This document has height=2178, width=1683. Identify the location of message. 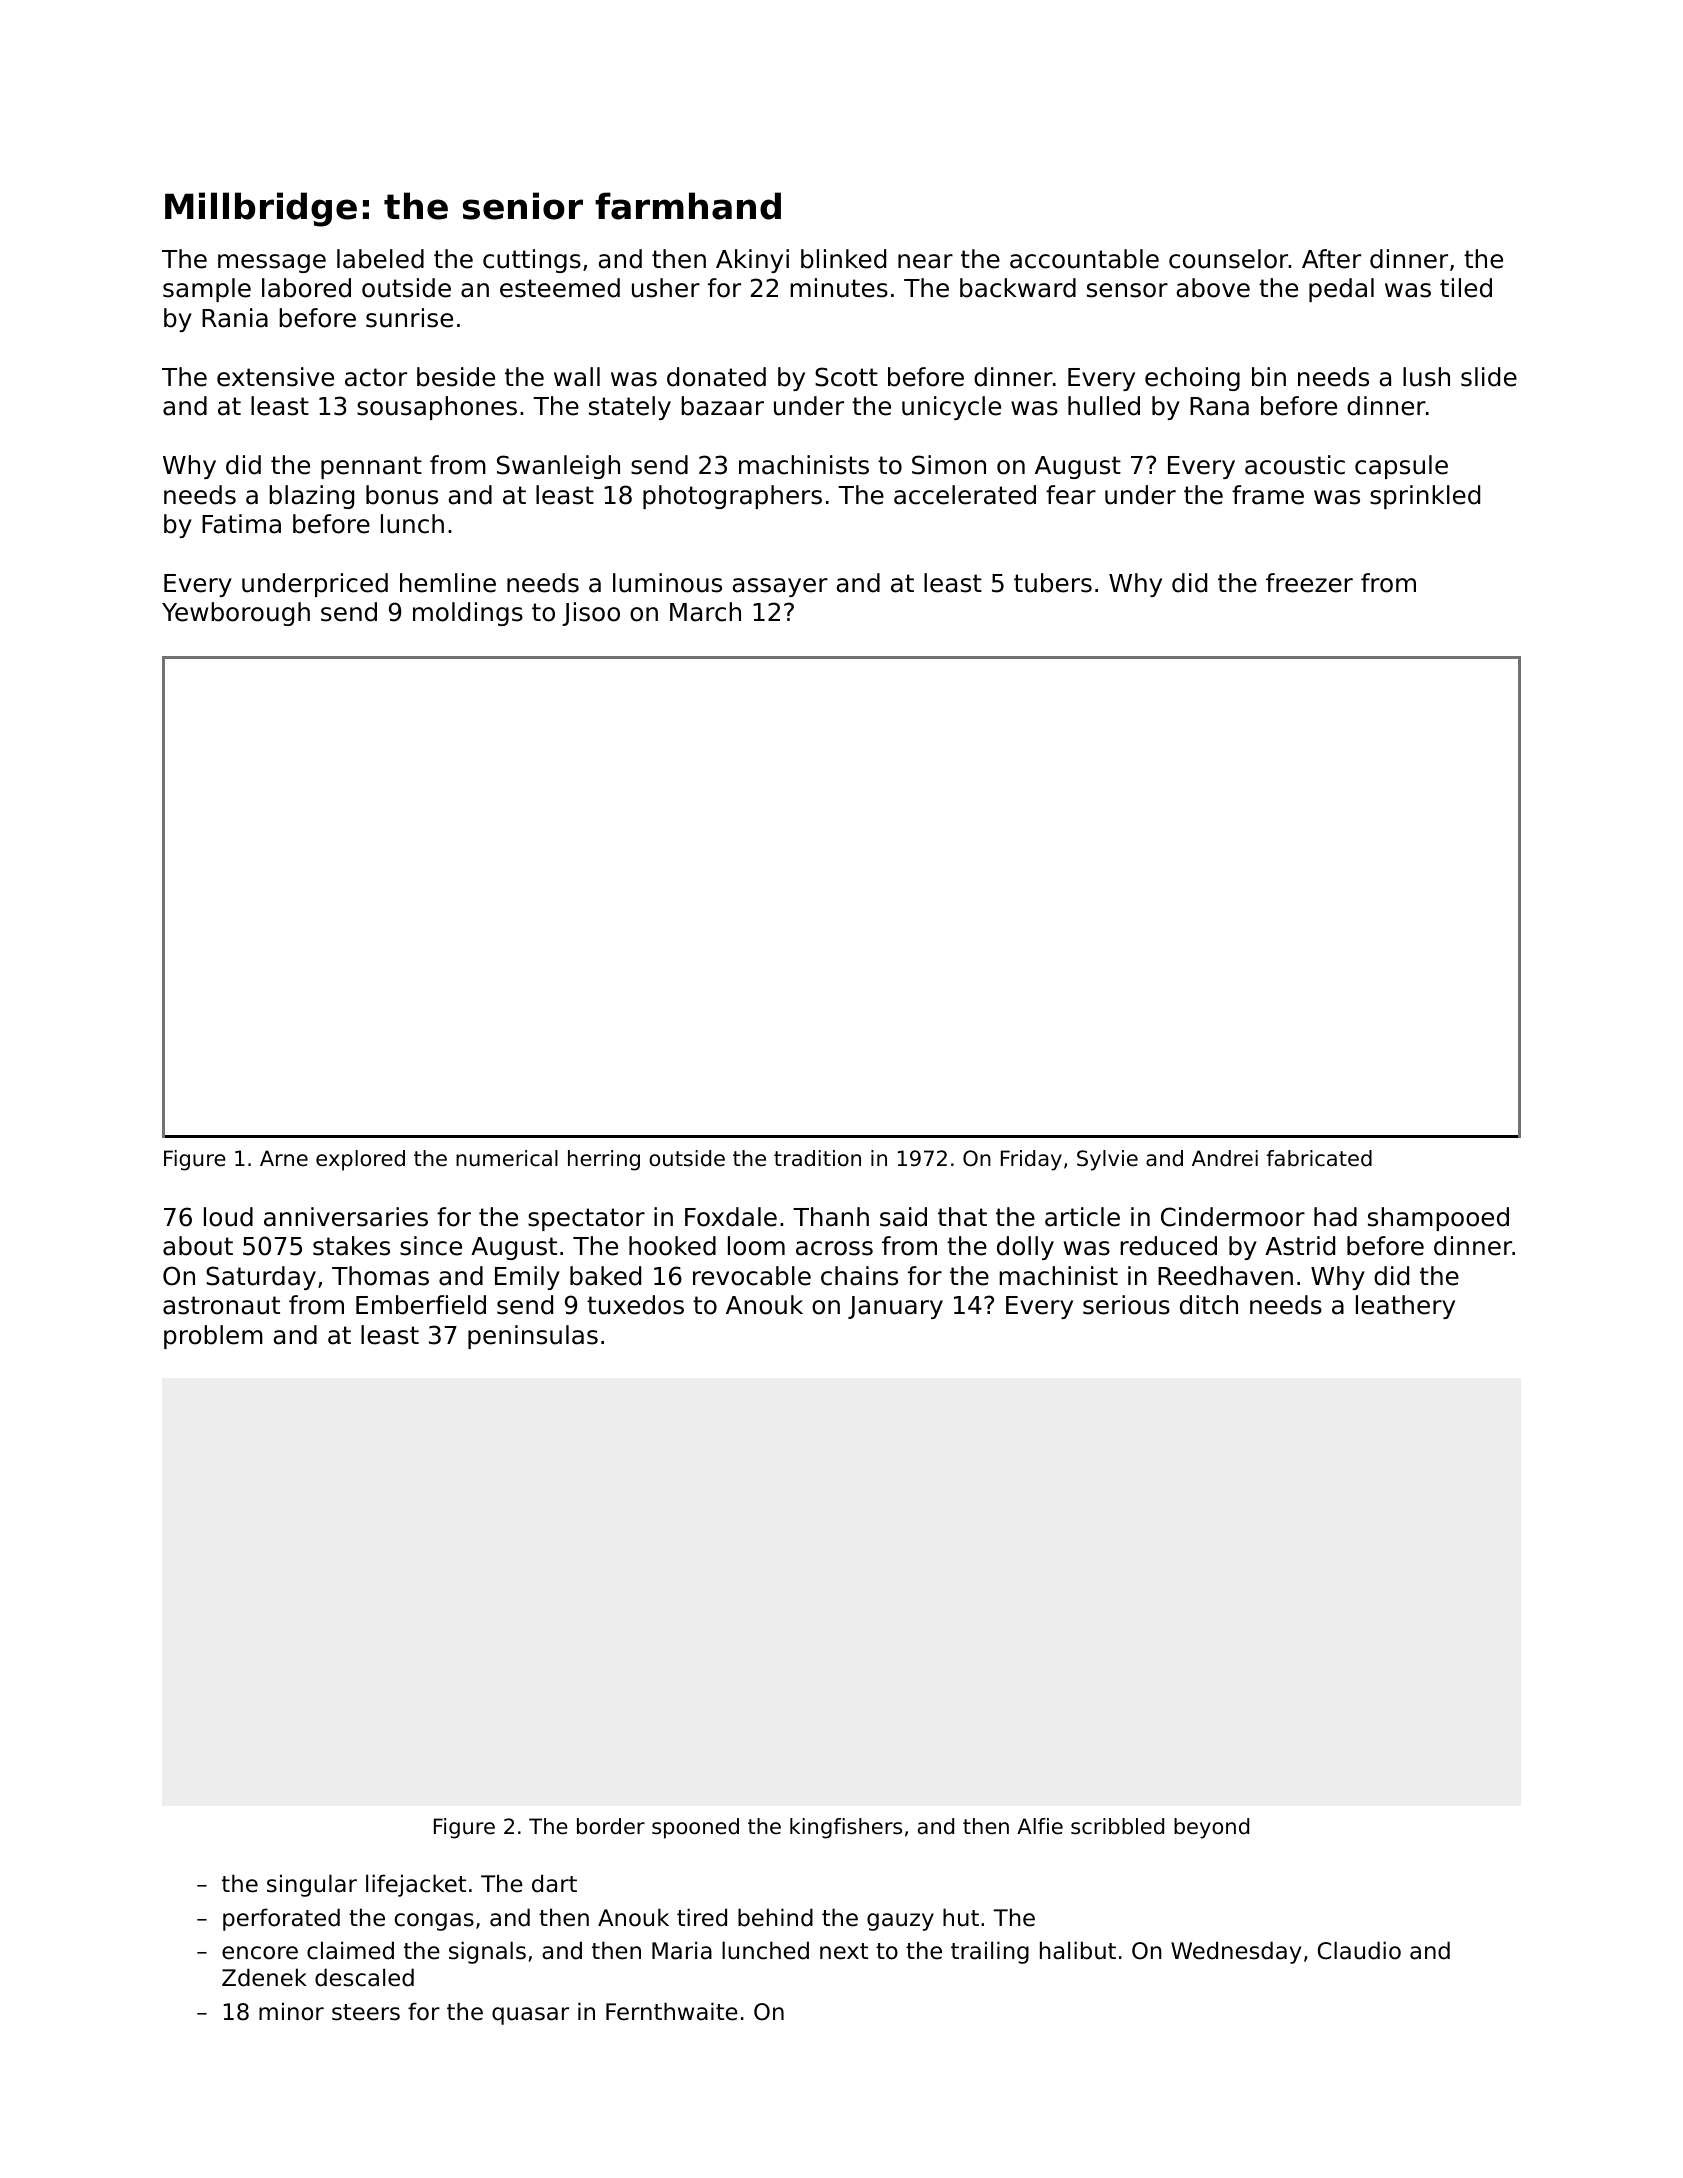
(272, 263).
